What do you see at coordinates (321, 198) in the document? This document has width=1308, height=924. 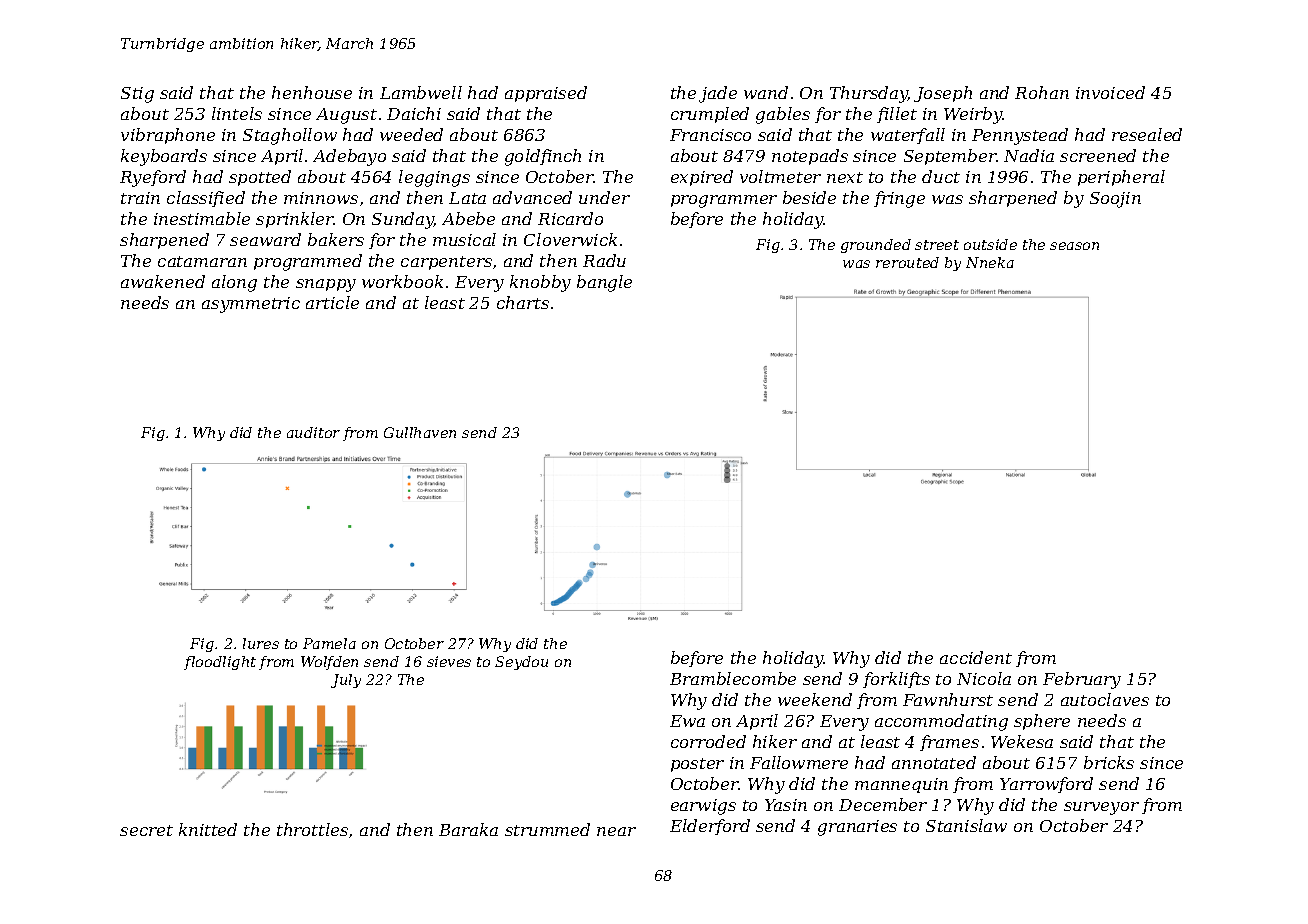 I see `minnows` at bounding box center [321, 198].
